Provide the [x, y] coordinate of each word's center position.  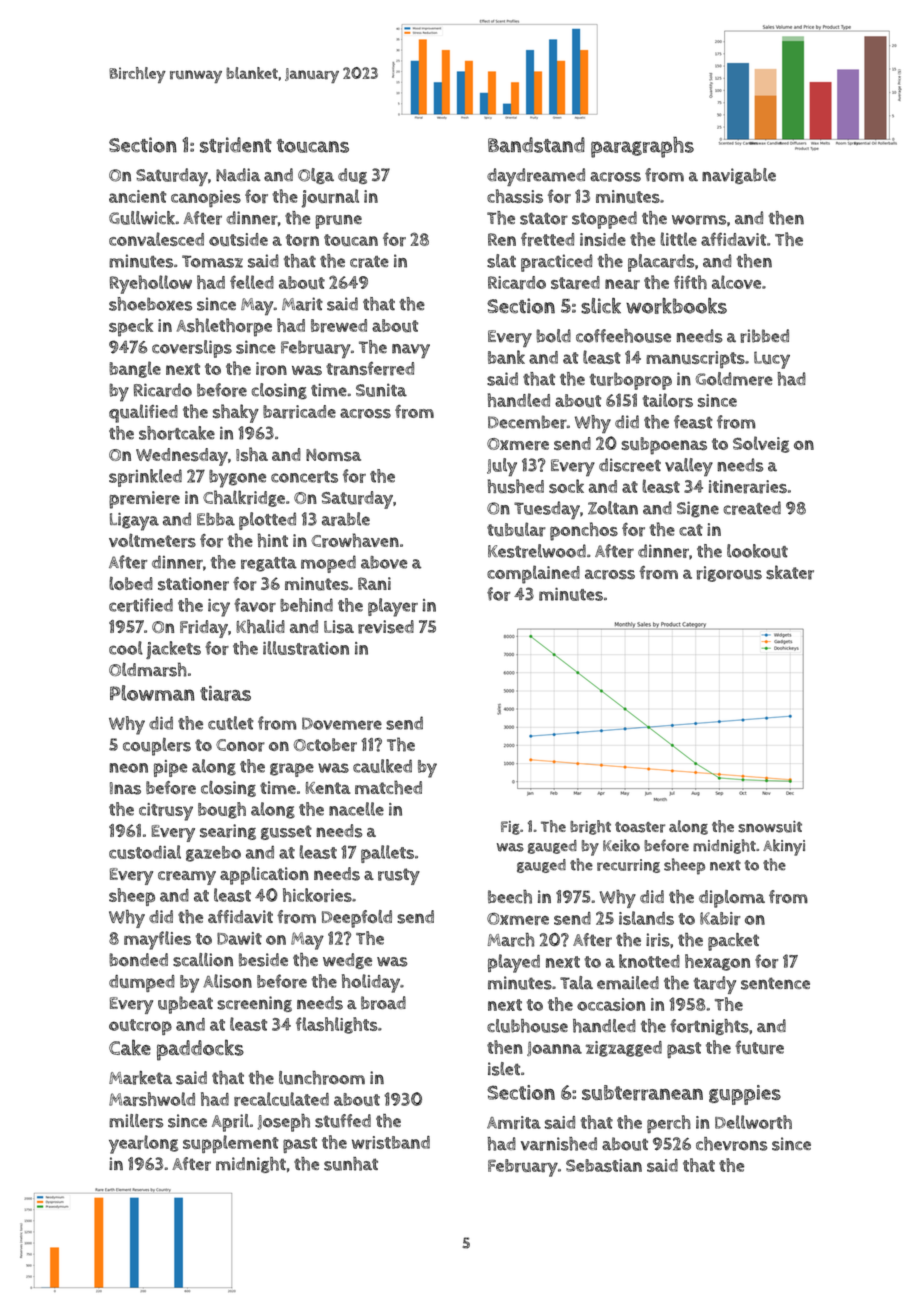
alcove [736, 282]
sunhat [351, 1164]
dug [352, 176]
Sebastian [604, 1165]
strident [236, 145]
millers [136, 1121]
